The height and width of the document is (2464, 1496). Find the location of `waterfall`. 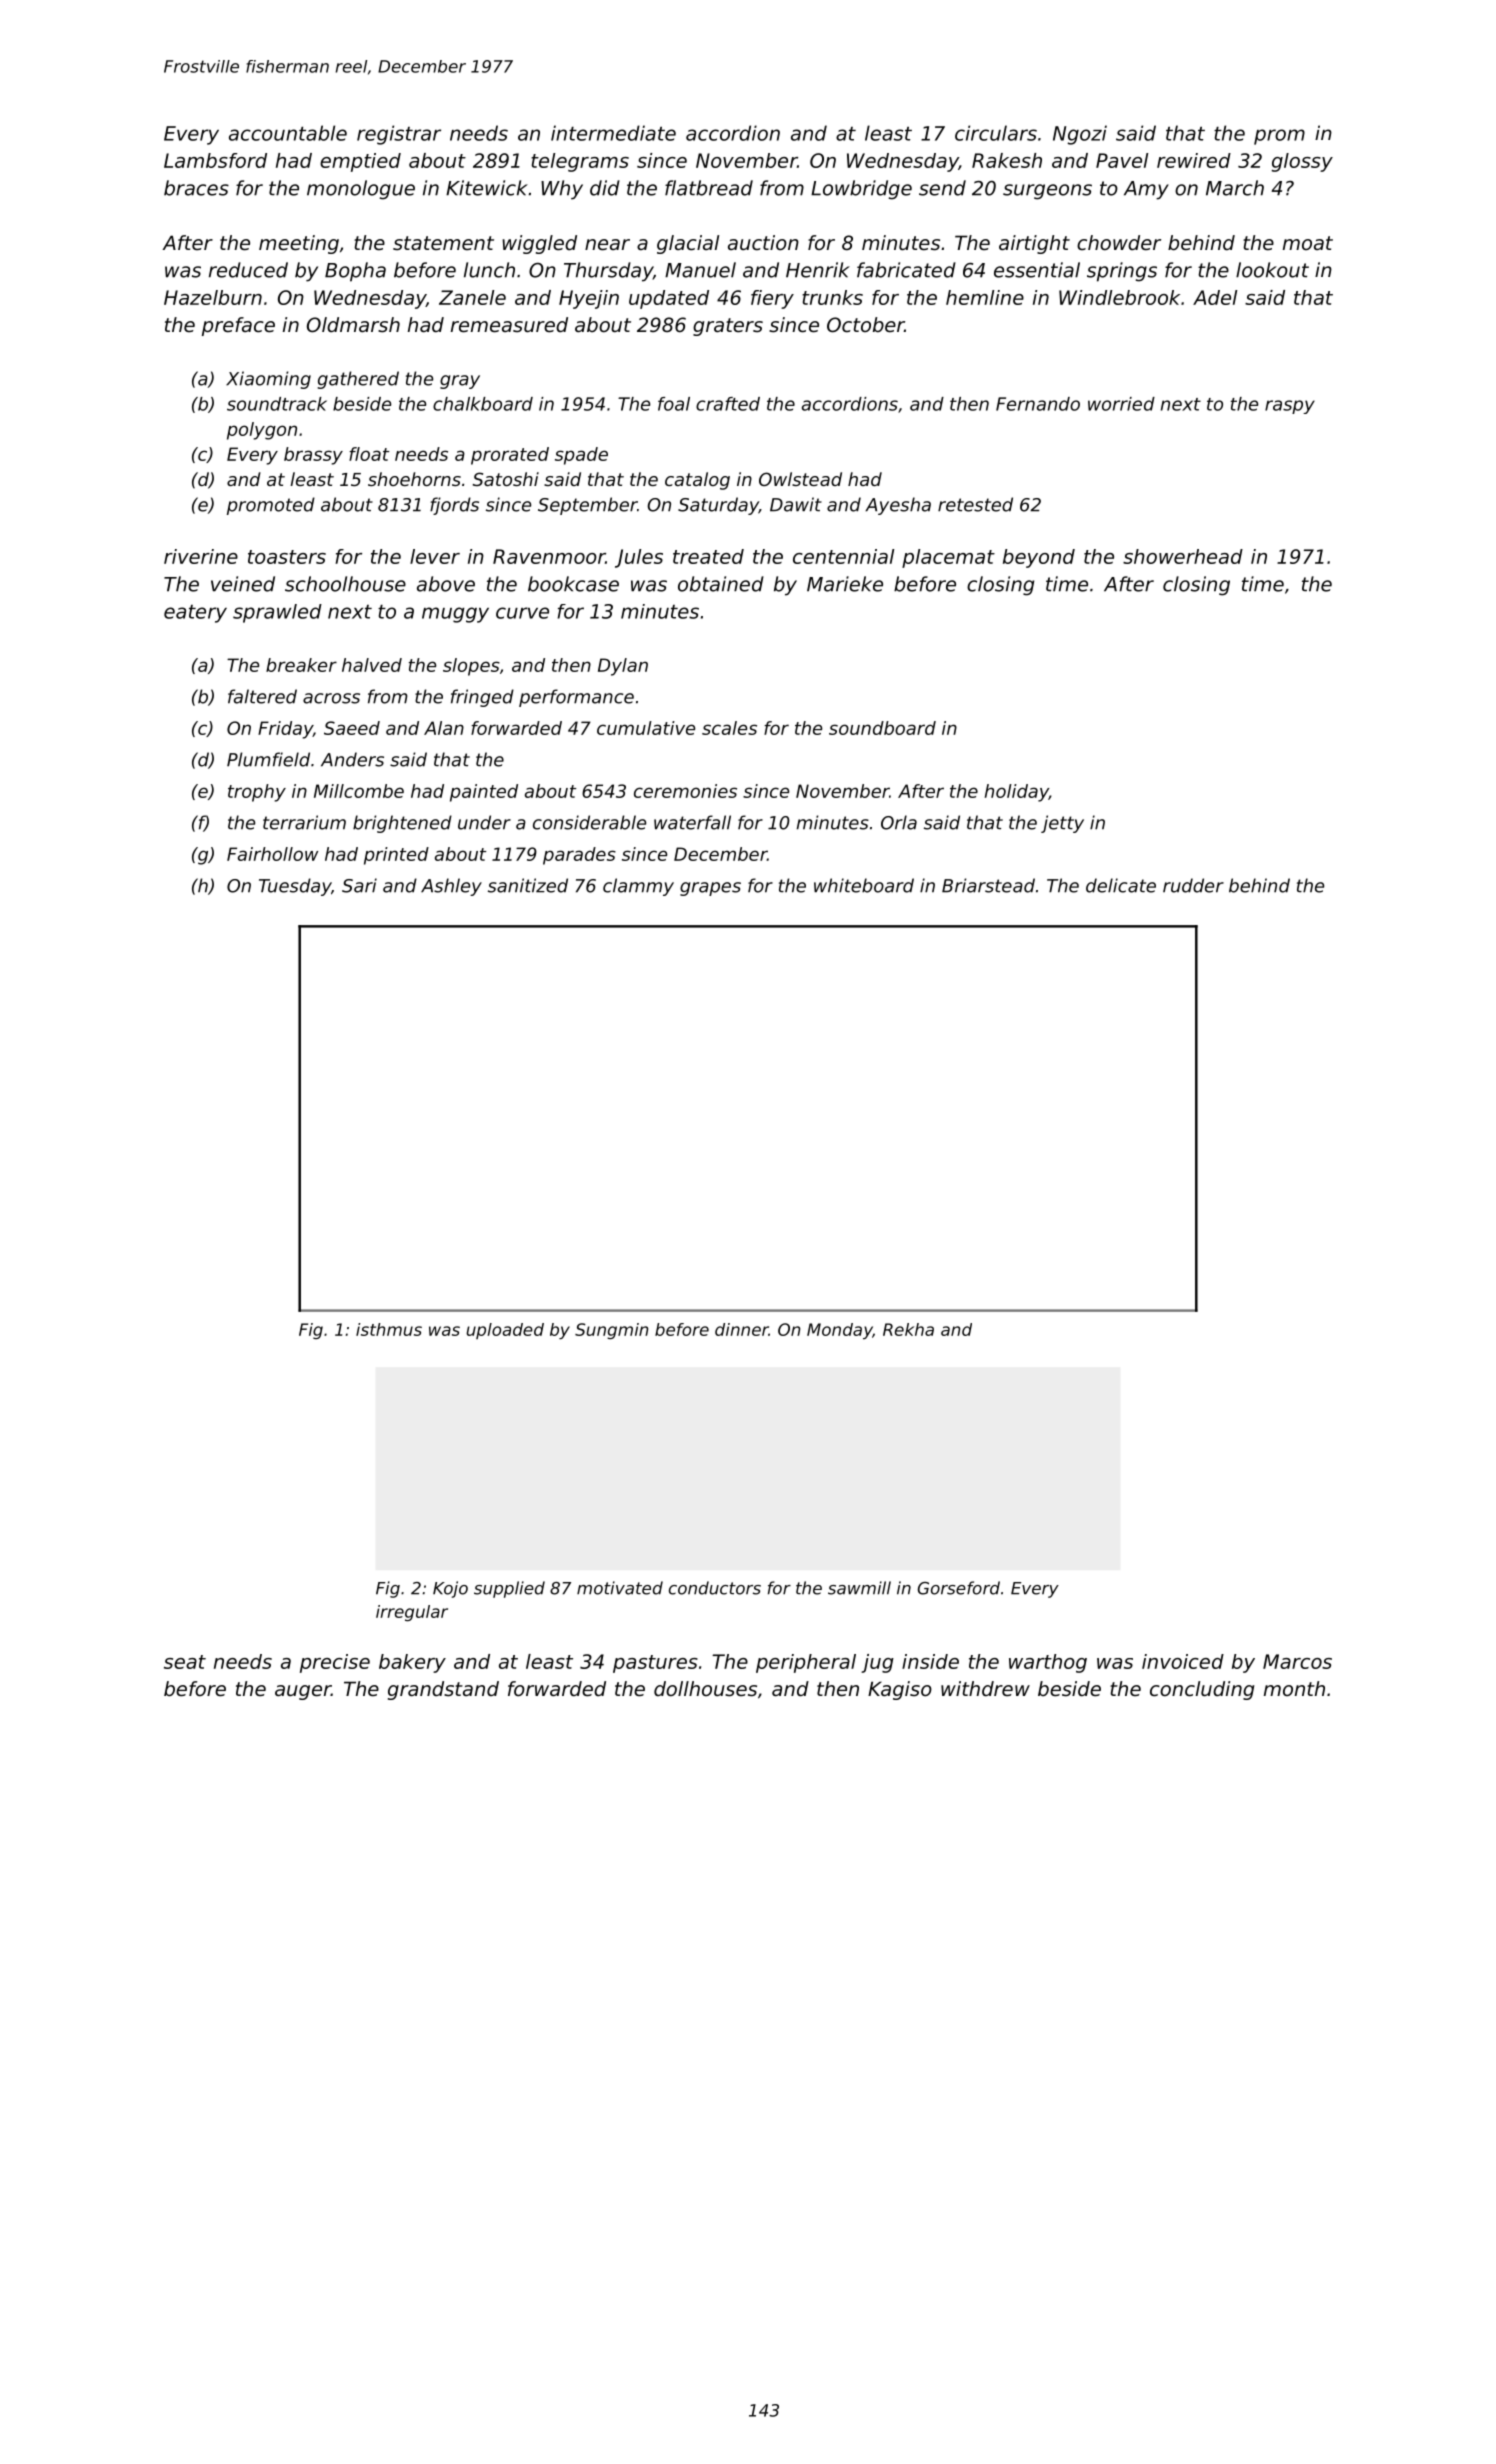

waterfall is located at coordinates (692, 822).
